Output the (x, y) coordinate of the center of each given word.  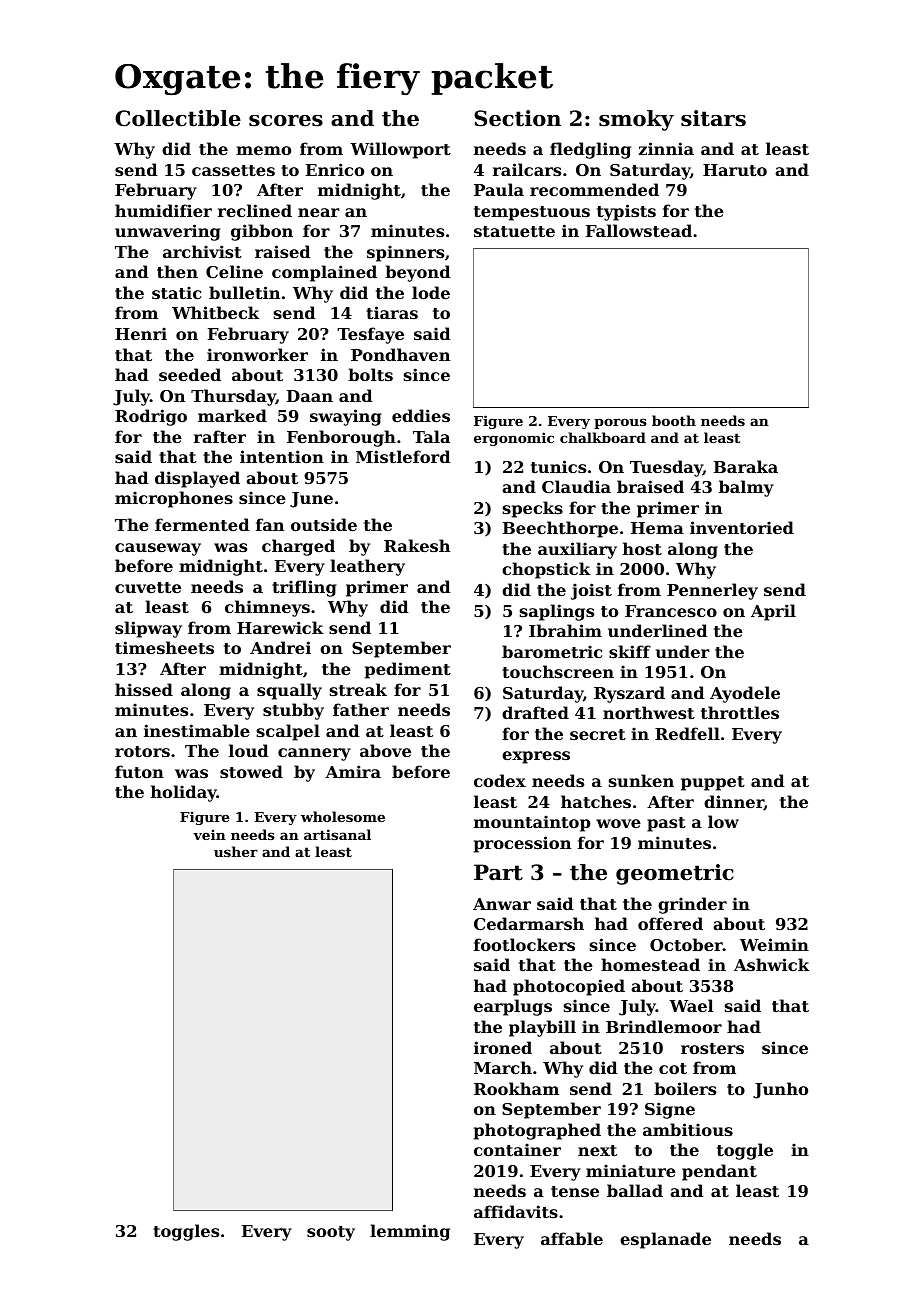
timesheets (164, 647)
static (176, 292)
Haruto (735, 170)
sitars (713, 118)
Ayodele (745, 694)
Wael (691, 1005)
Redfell (687, 733)
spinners (405, 253)
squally (289, 691)
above (385, 750)
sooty (331, 1233)
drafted (535, 712)
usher (236, 851)
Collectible (178, 118)
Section (517, 118)
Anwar (502, 904)
